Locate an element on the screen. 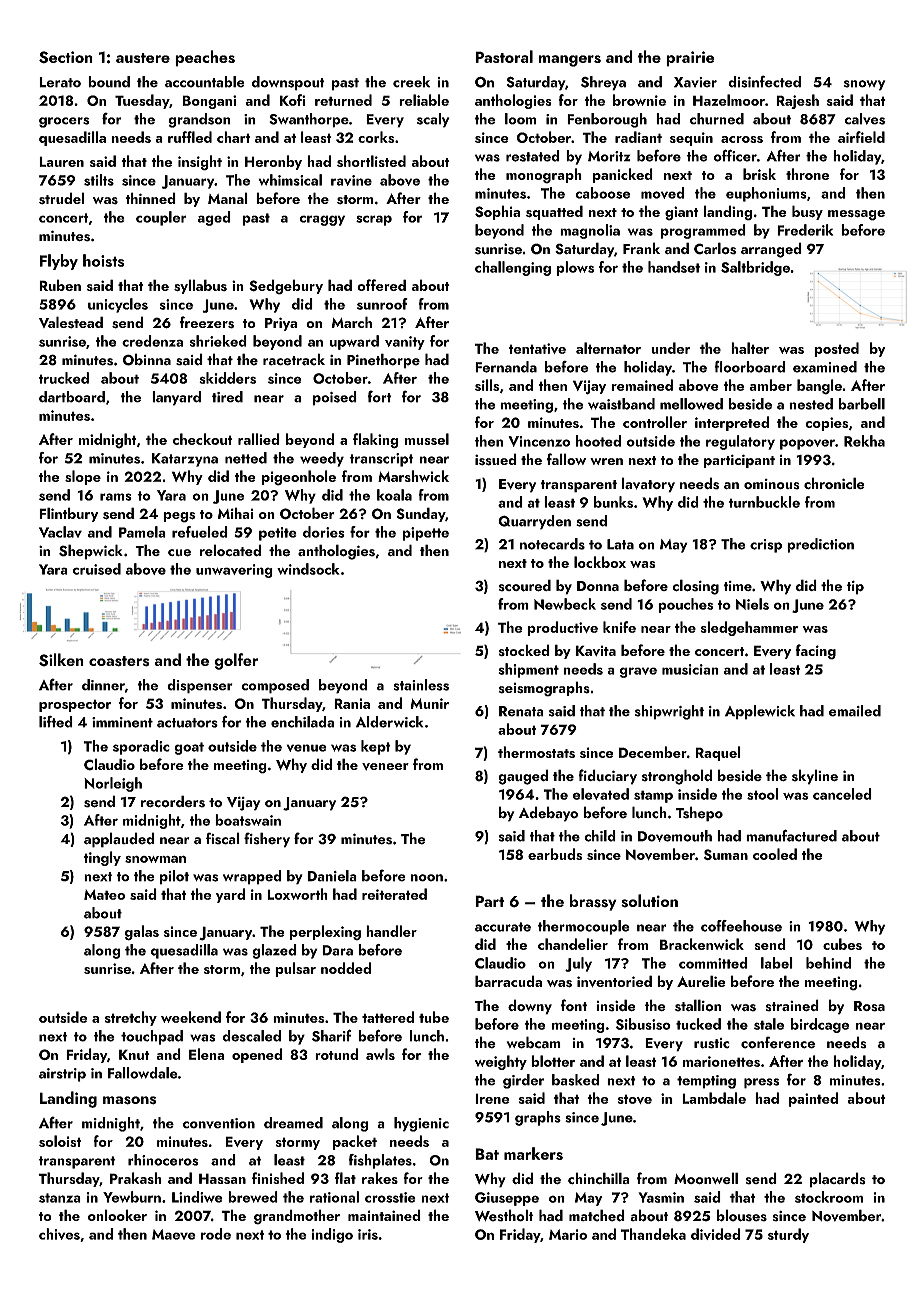 This screenshot has width=924, height=1308. radiant is located at coordinates (638, 137).
